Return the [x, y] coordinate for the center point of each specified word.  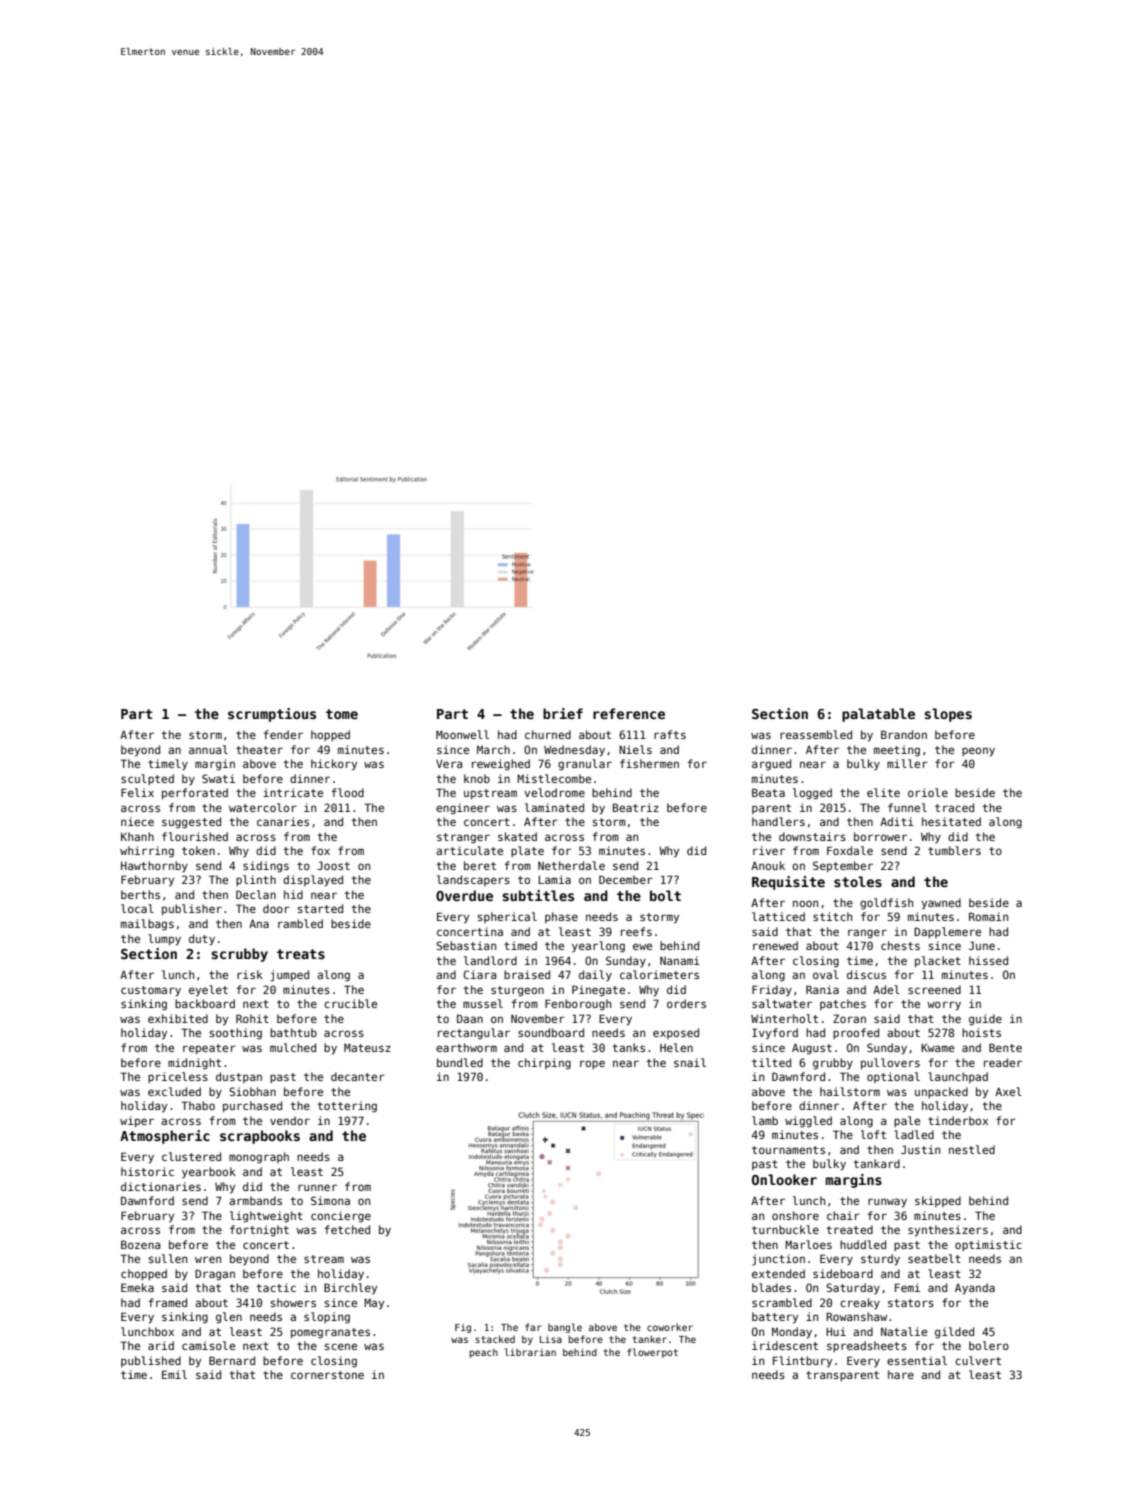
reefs [636, 931]
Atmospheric [165, 1137]
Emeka [137, 1287]
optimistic [988, 1245]
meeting [897, 751]
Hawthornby [154, 866]
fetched [347, 1229]
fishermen [649, 763]
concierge [341, 1217]
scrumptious [272, 715]
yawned [941, 904]
